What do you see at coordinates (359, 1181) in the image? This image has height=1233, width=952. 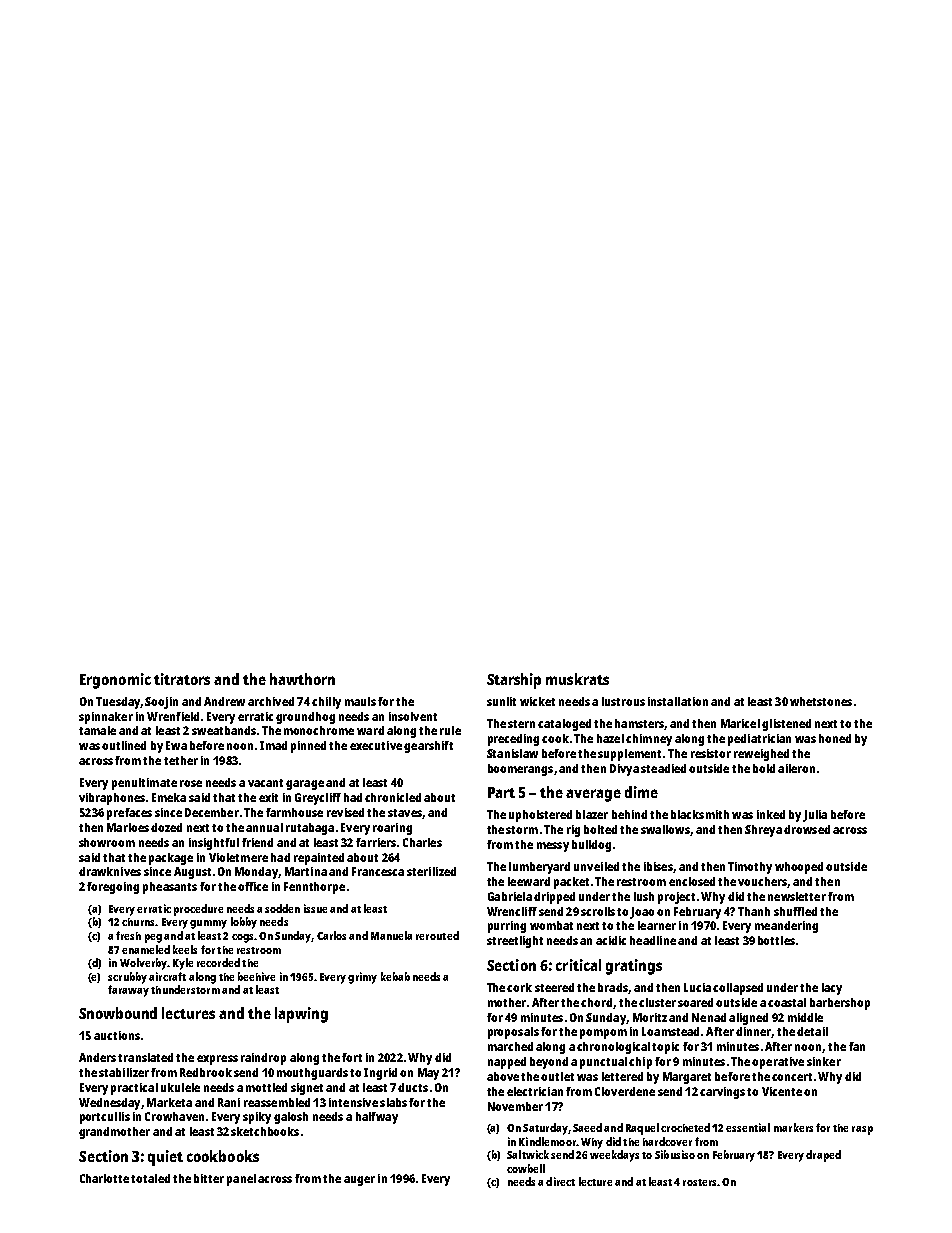 I see `auger` at bounding box center [359, 1181].
